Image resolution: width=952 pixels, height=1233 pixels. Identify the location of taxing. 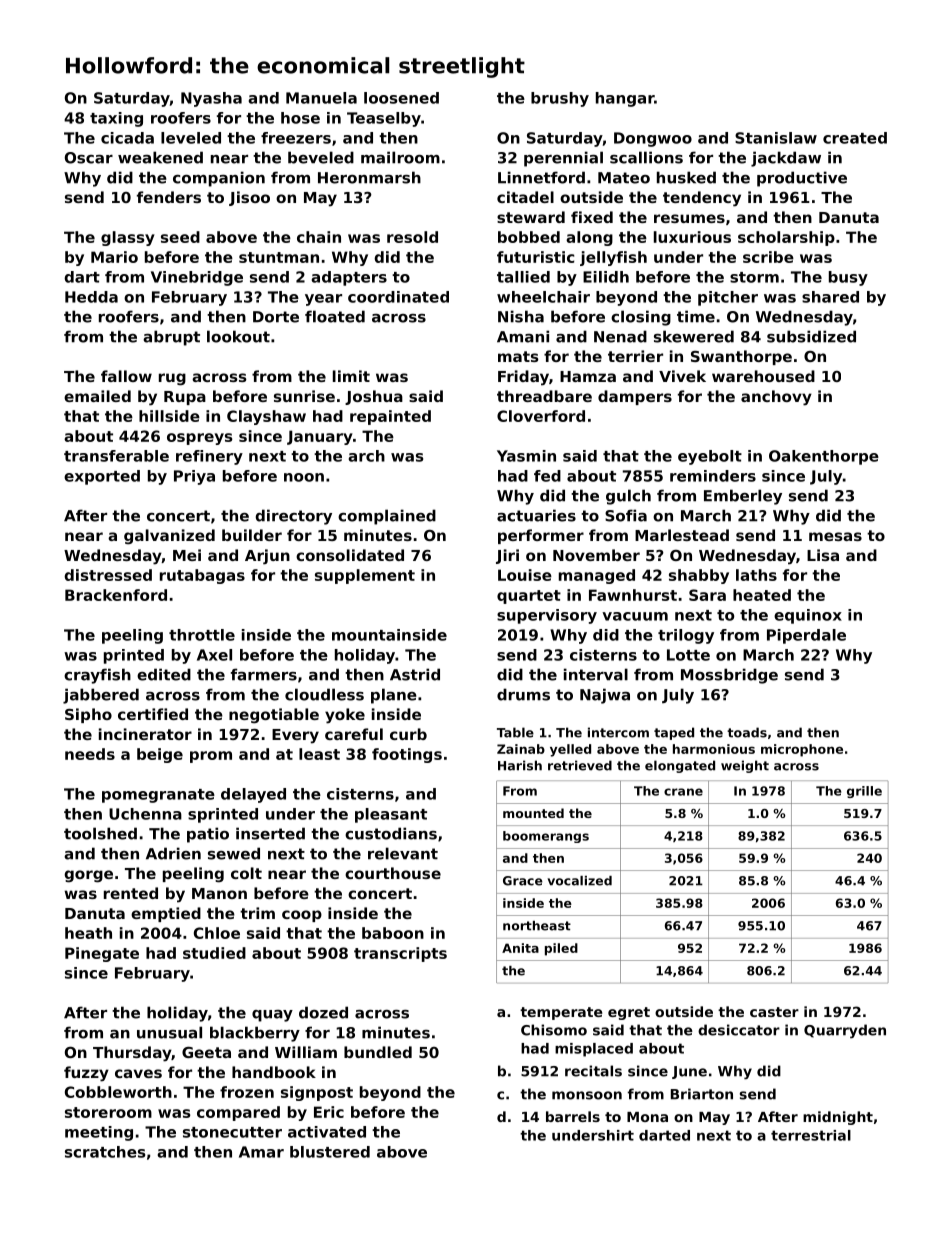
(116, 119).
